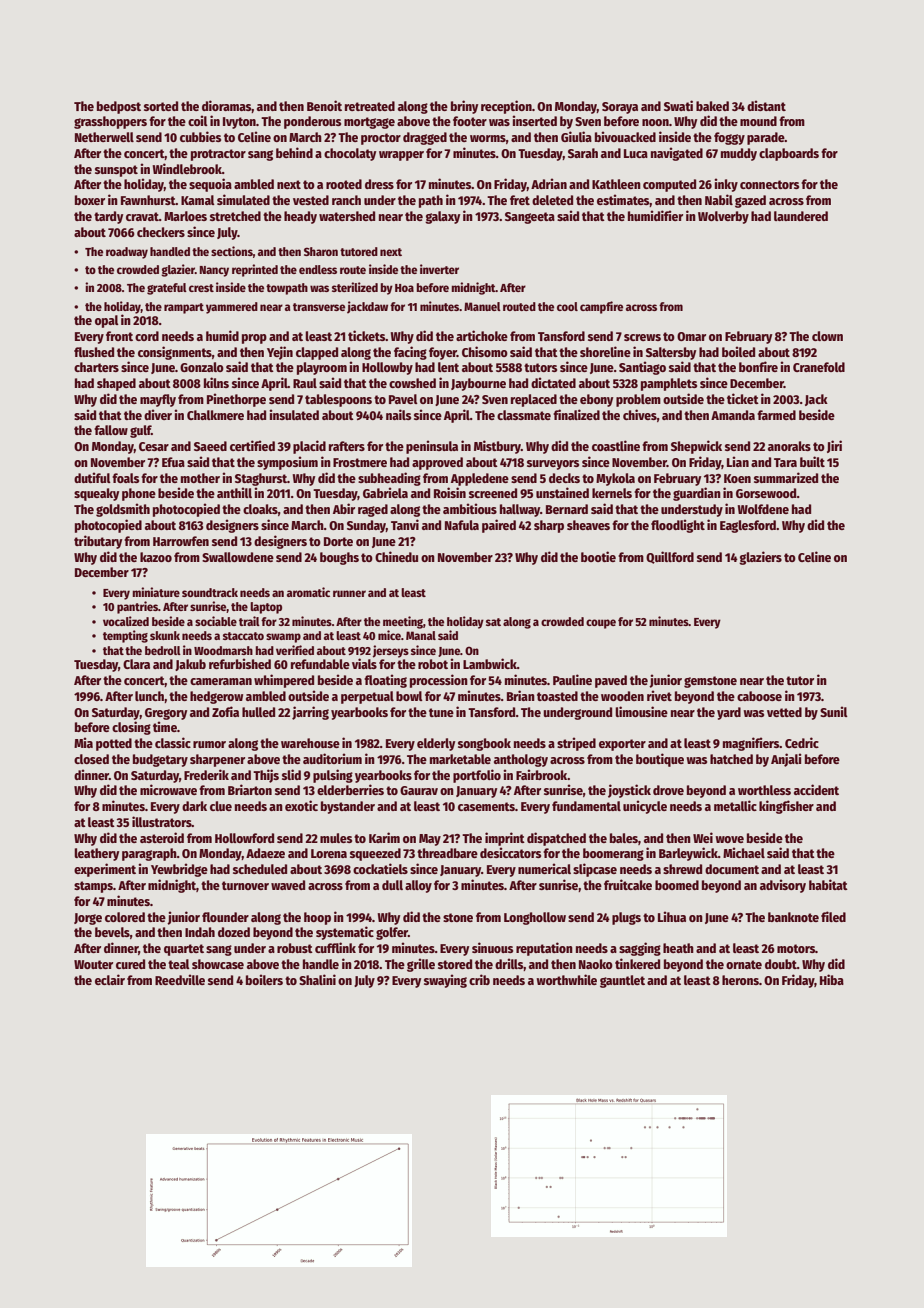  What do you see at coordinates (729, 713) in the page?
I see `yard` at bounding box center [729, 713].
